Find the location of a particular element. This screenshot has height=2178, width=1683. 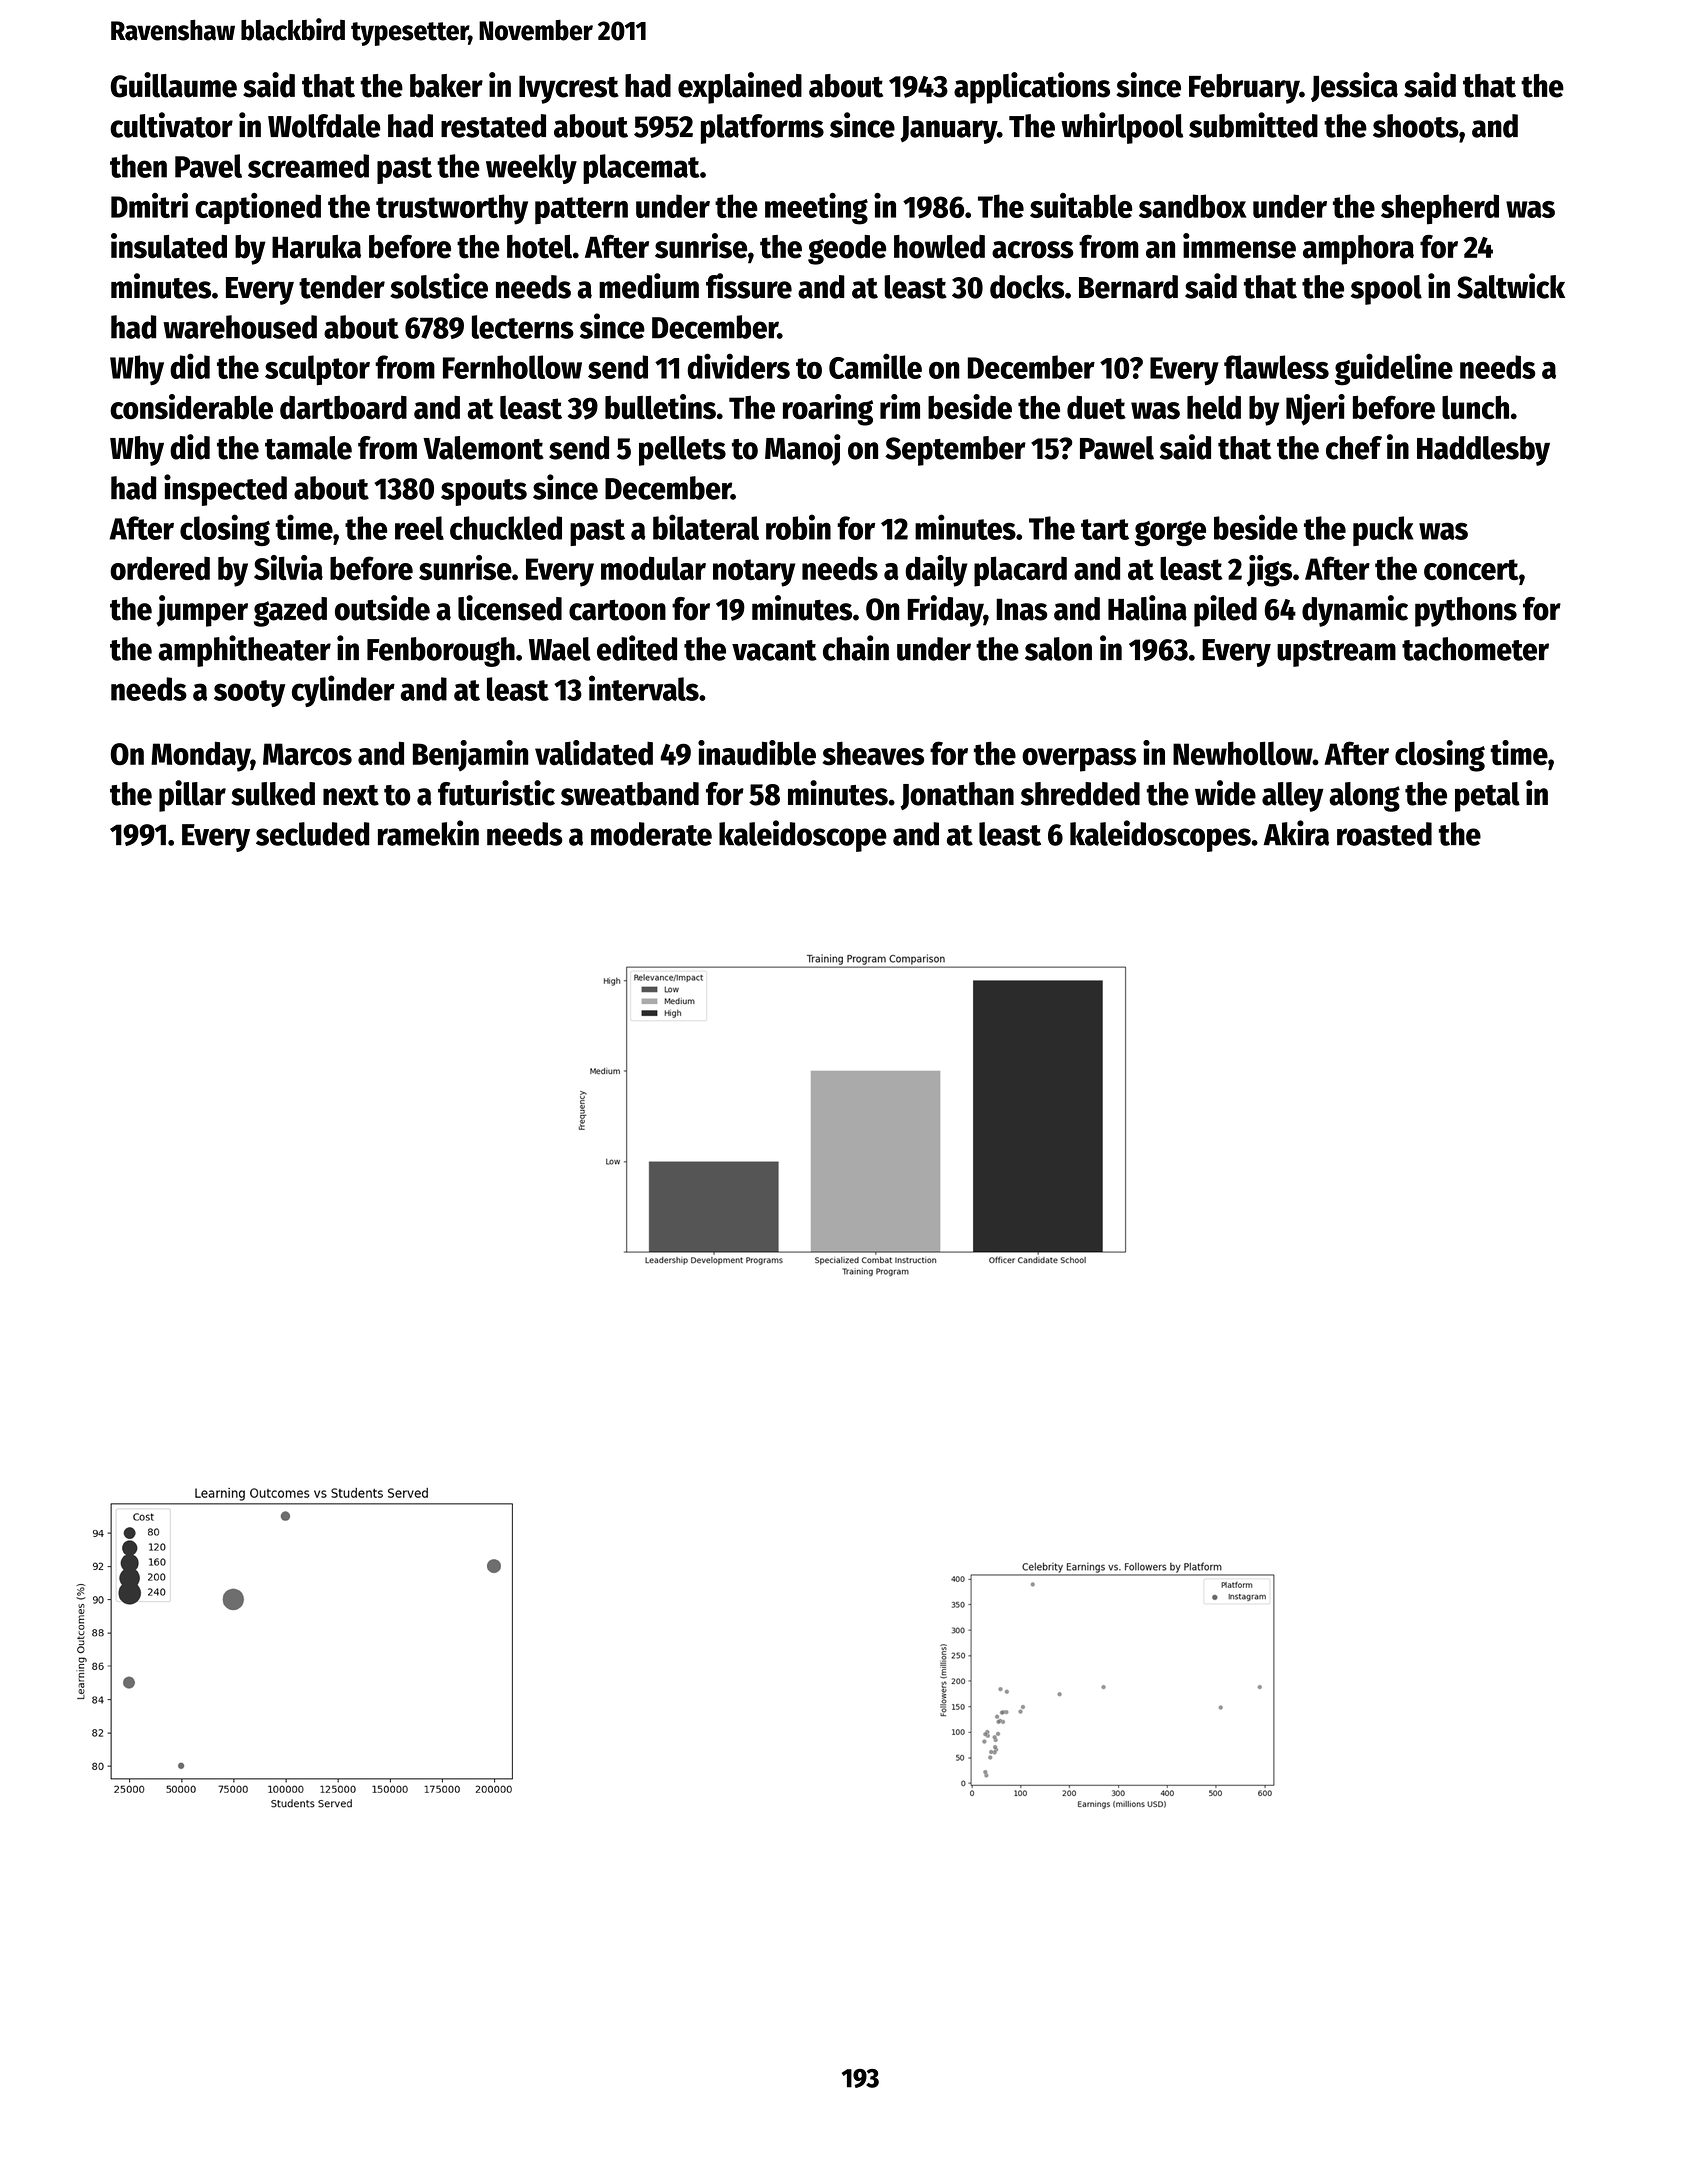

secluded is located at coordinates (312, 834).
